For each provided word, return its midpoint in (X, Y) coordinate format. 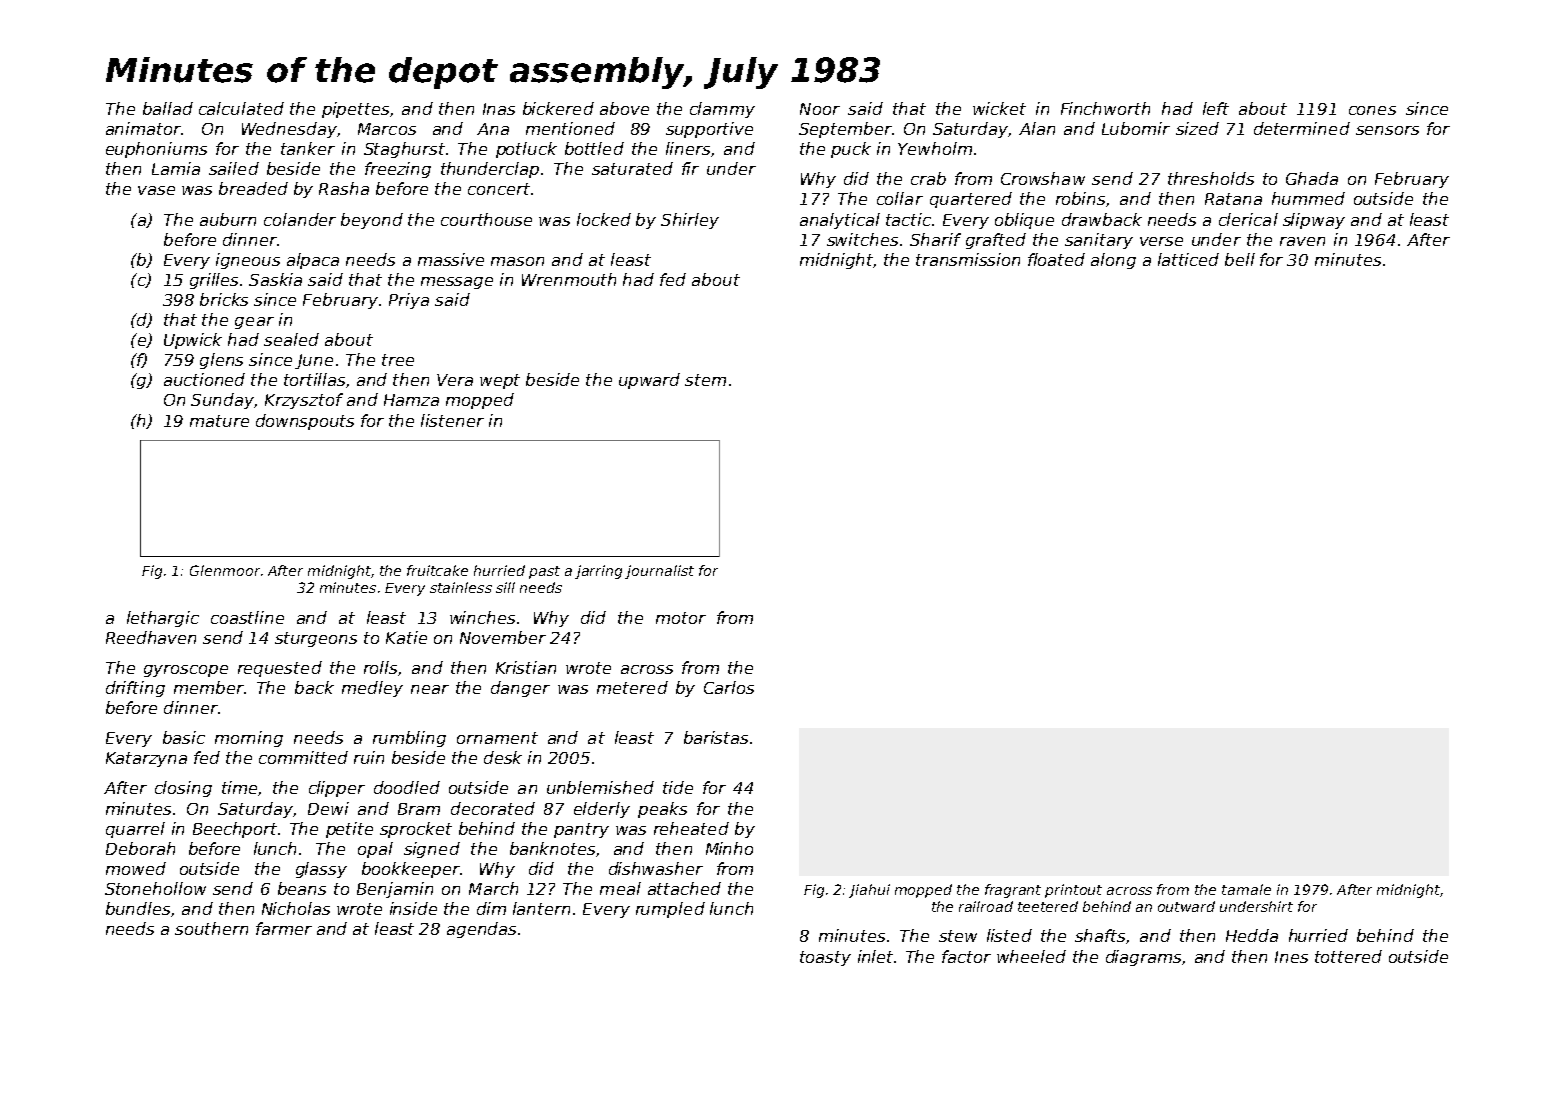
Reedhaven (151, 637)
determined (1302, 128)
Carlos (729, 687)
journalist (659, 572)
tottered (1348, 956)
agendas (481, 930)
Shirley (690, 221)
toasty (825, 958)
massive (451, 259)
